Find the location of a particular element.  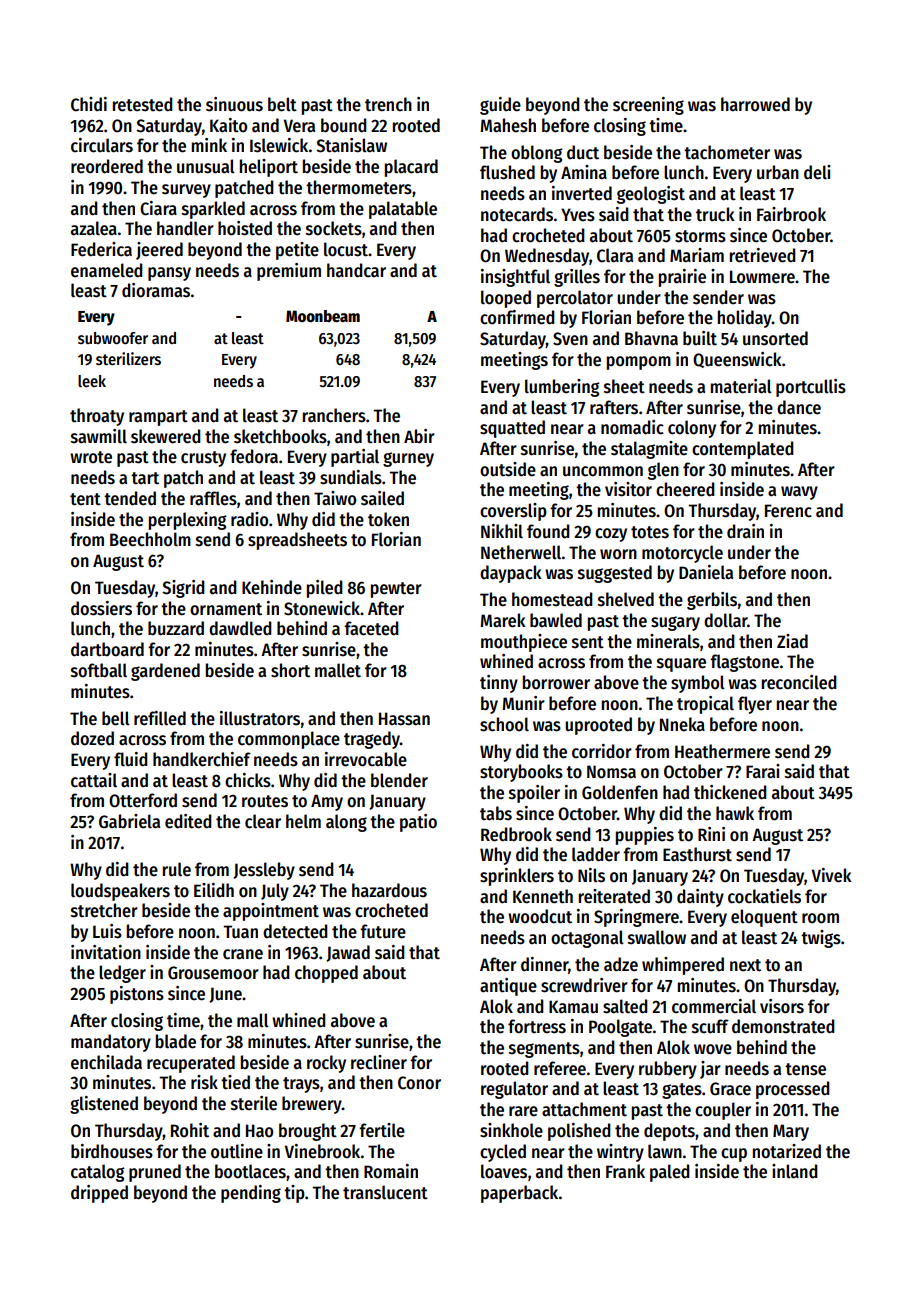

dripped is located at coordinates (99, 1194).
